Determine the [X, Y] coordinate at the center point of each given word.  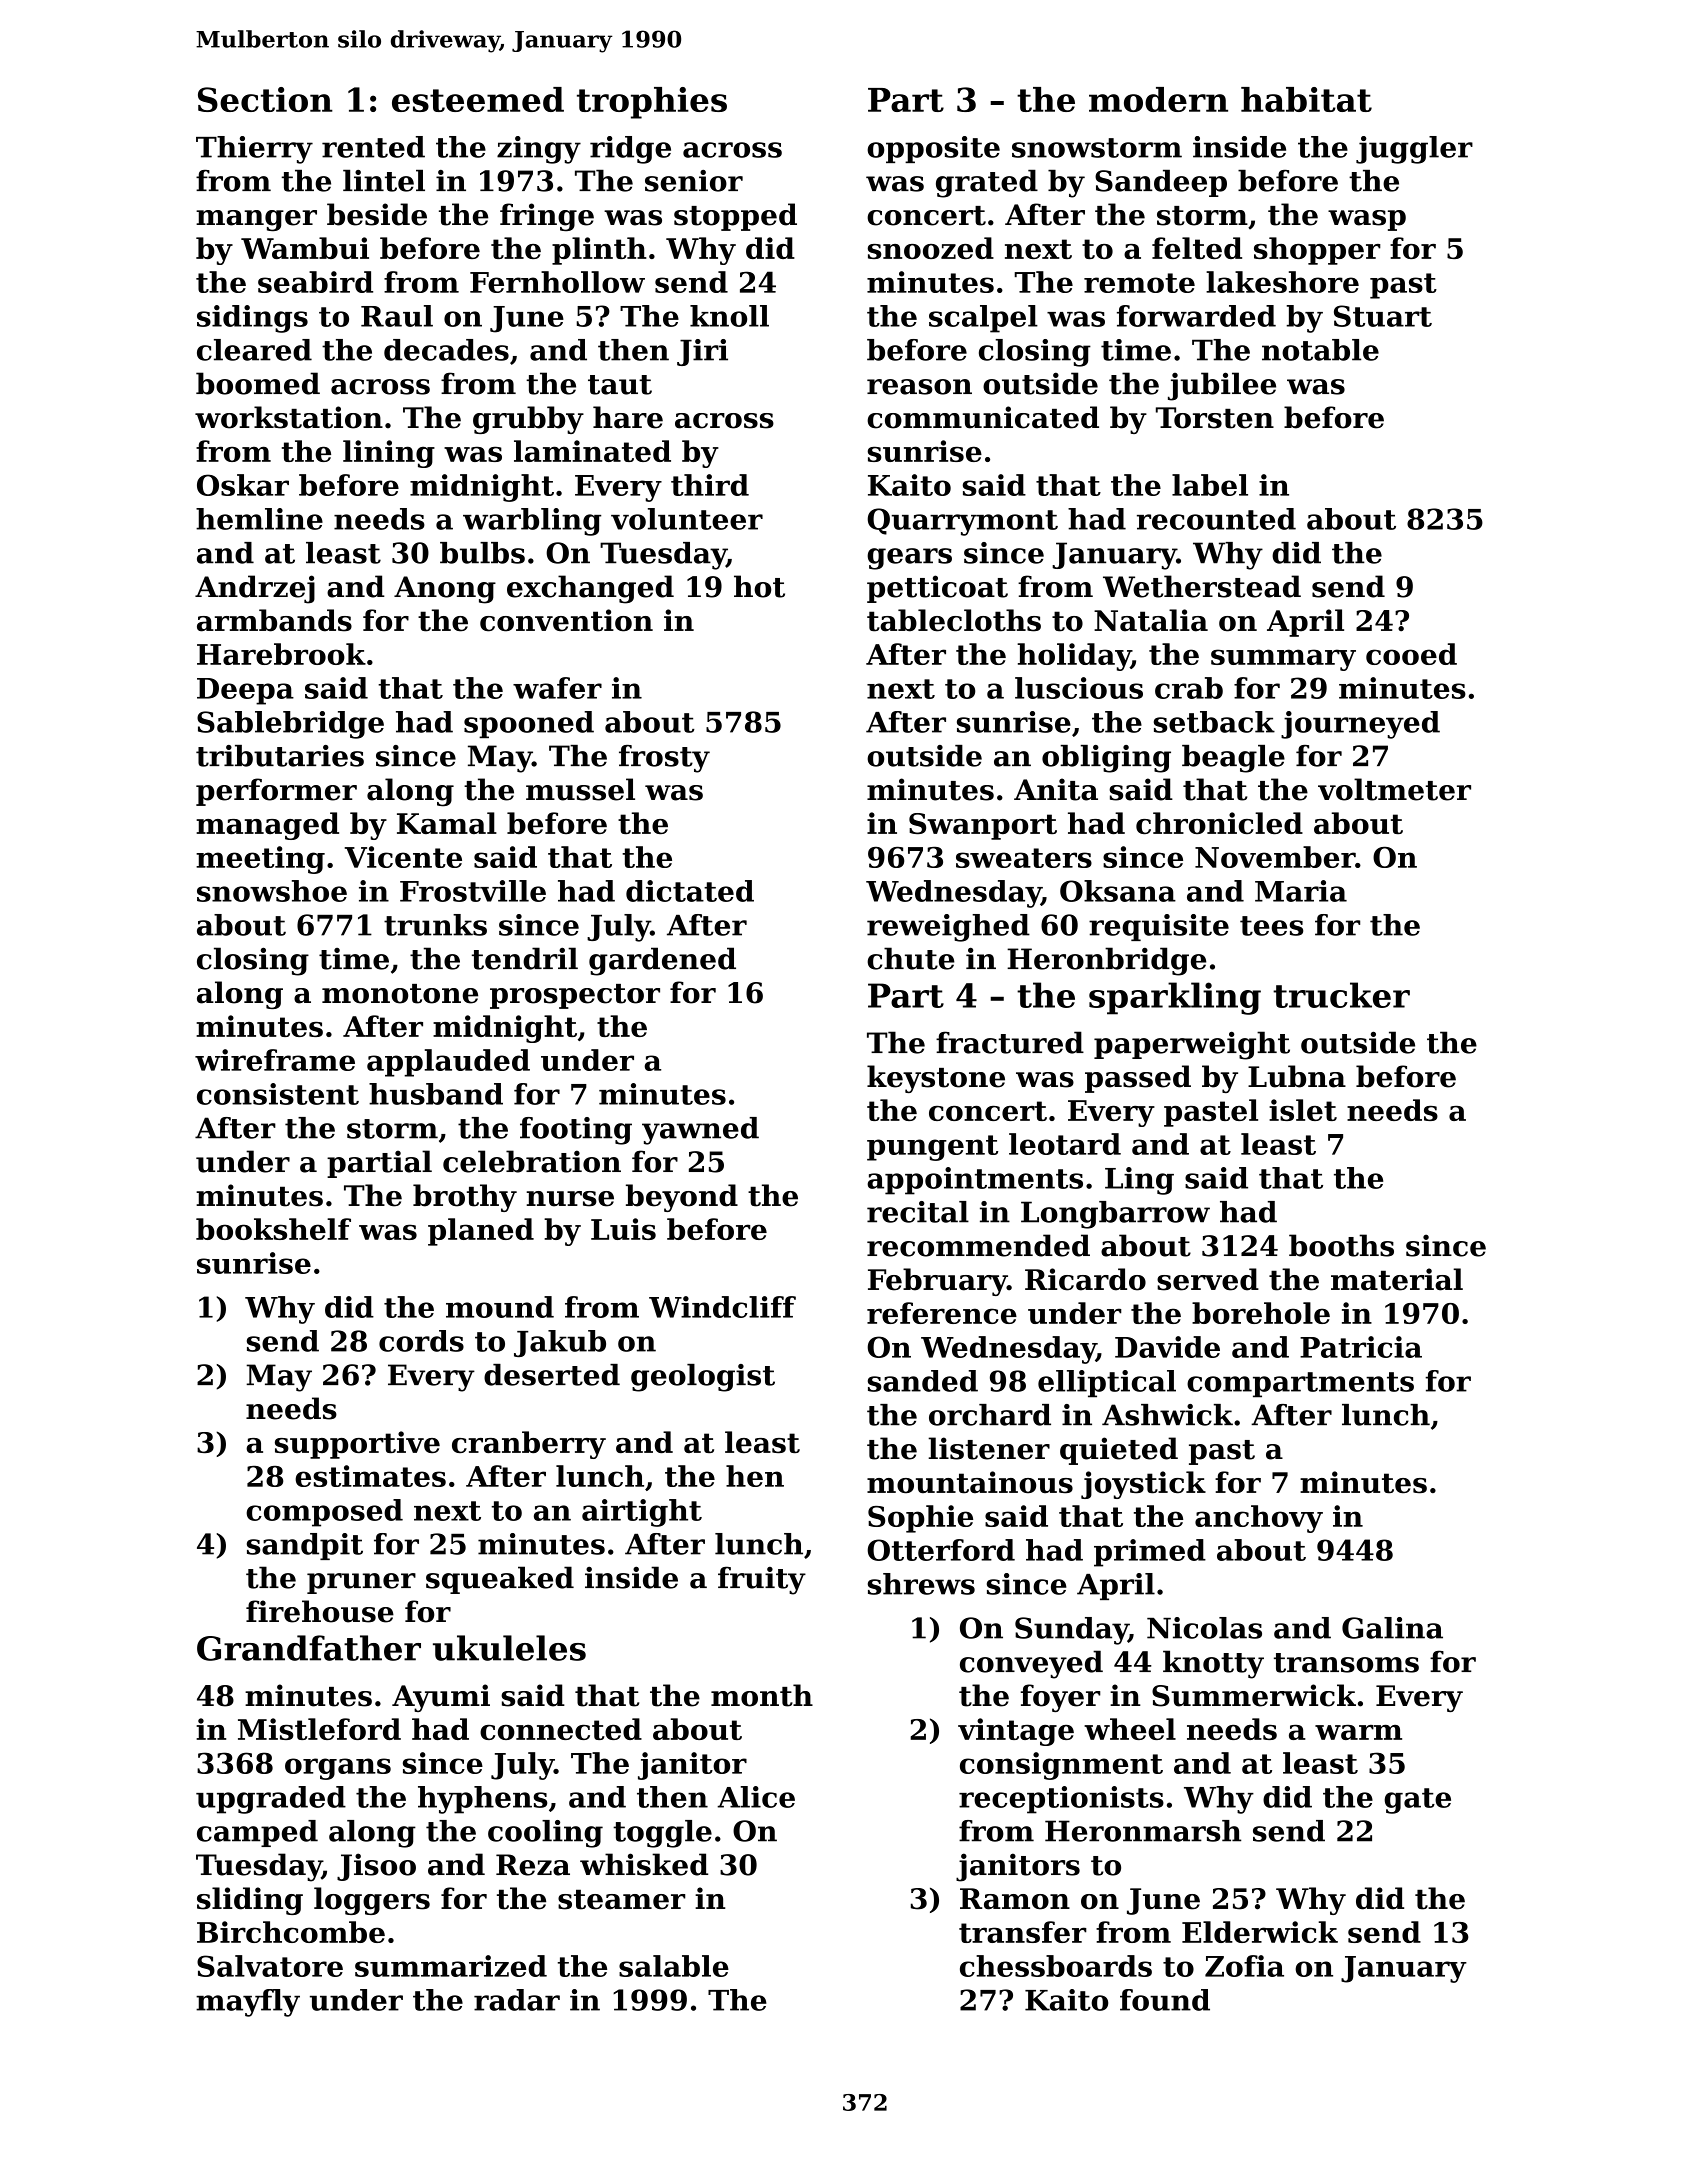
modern [1158, 99]
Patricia [1361, 1347]
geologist [703, 1378]
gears [909, 559]
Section [265, 99]
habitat [1306, 99]
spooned [529, 724]
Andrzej [255, 589]
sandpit [305, 1546]
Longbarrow [1115, 1215]
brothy [465, 1198]
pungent [932, 1148]
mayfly [248, 2003]
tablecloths [954, 620]
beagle [1233, 759]
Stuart [1383, 316]
